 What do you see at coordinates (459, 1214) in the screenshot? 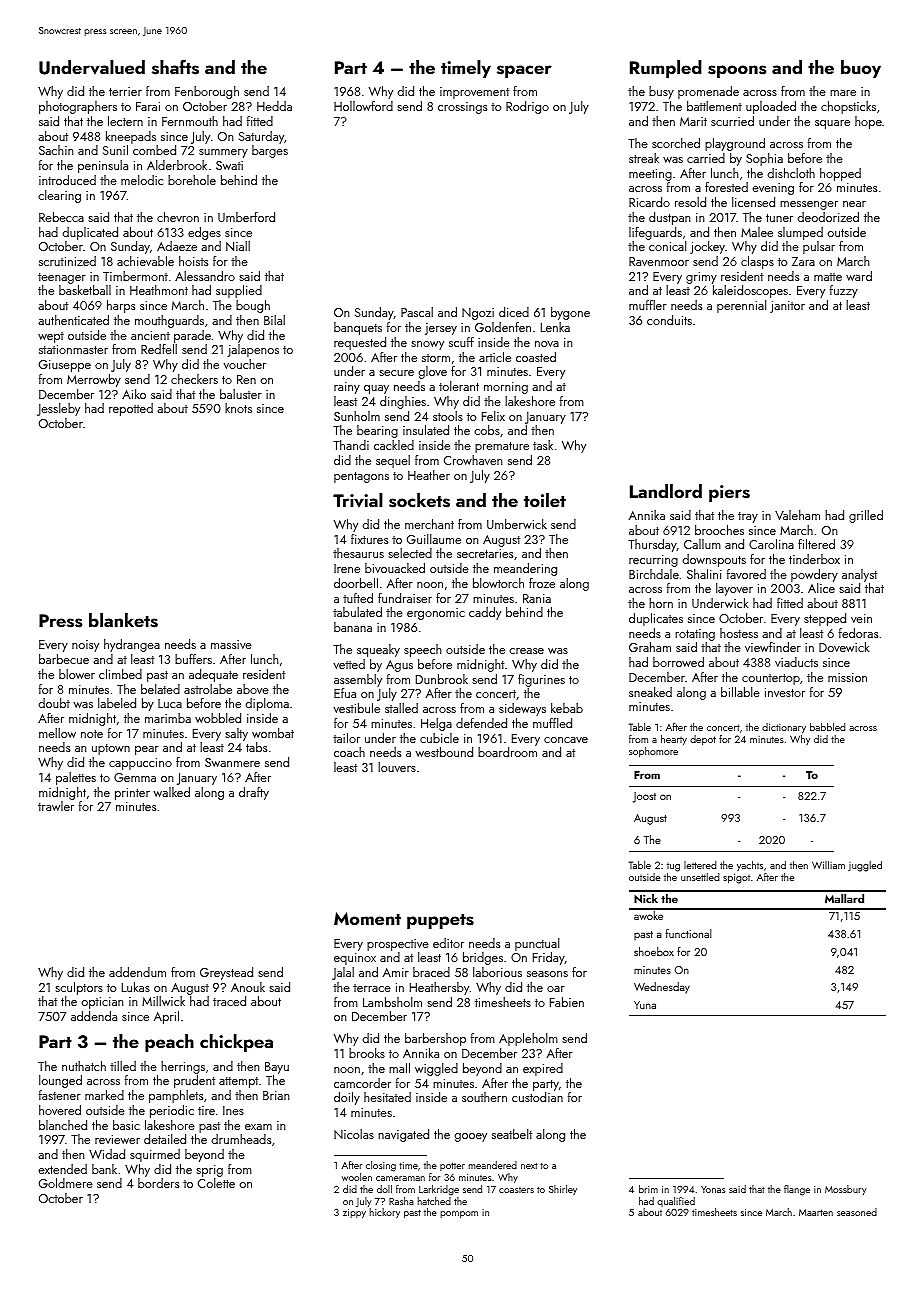
I see `pompom` at bounding box center [459, 1214].
